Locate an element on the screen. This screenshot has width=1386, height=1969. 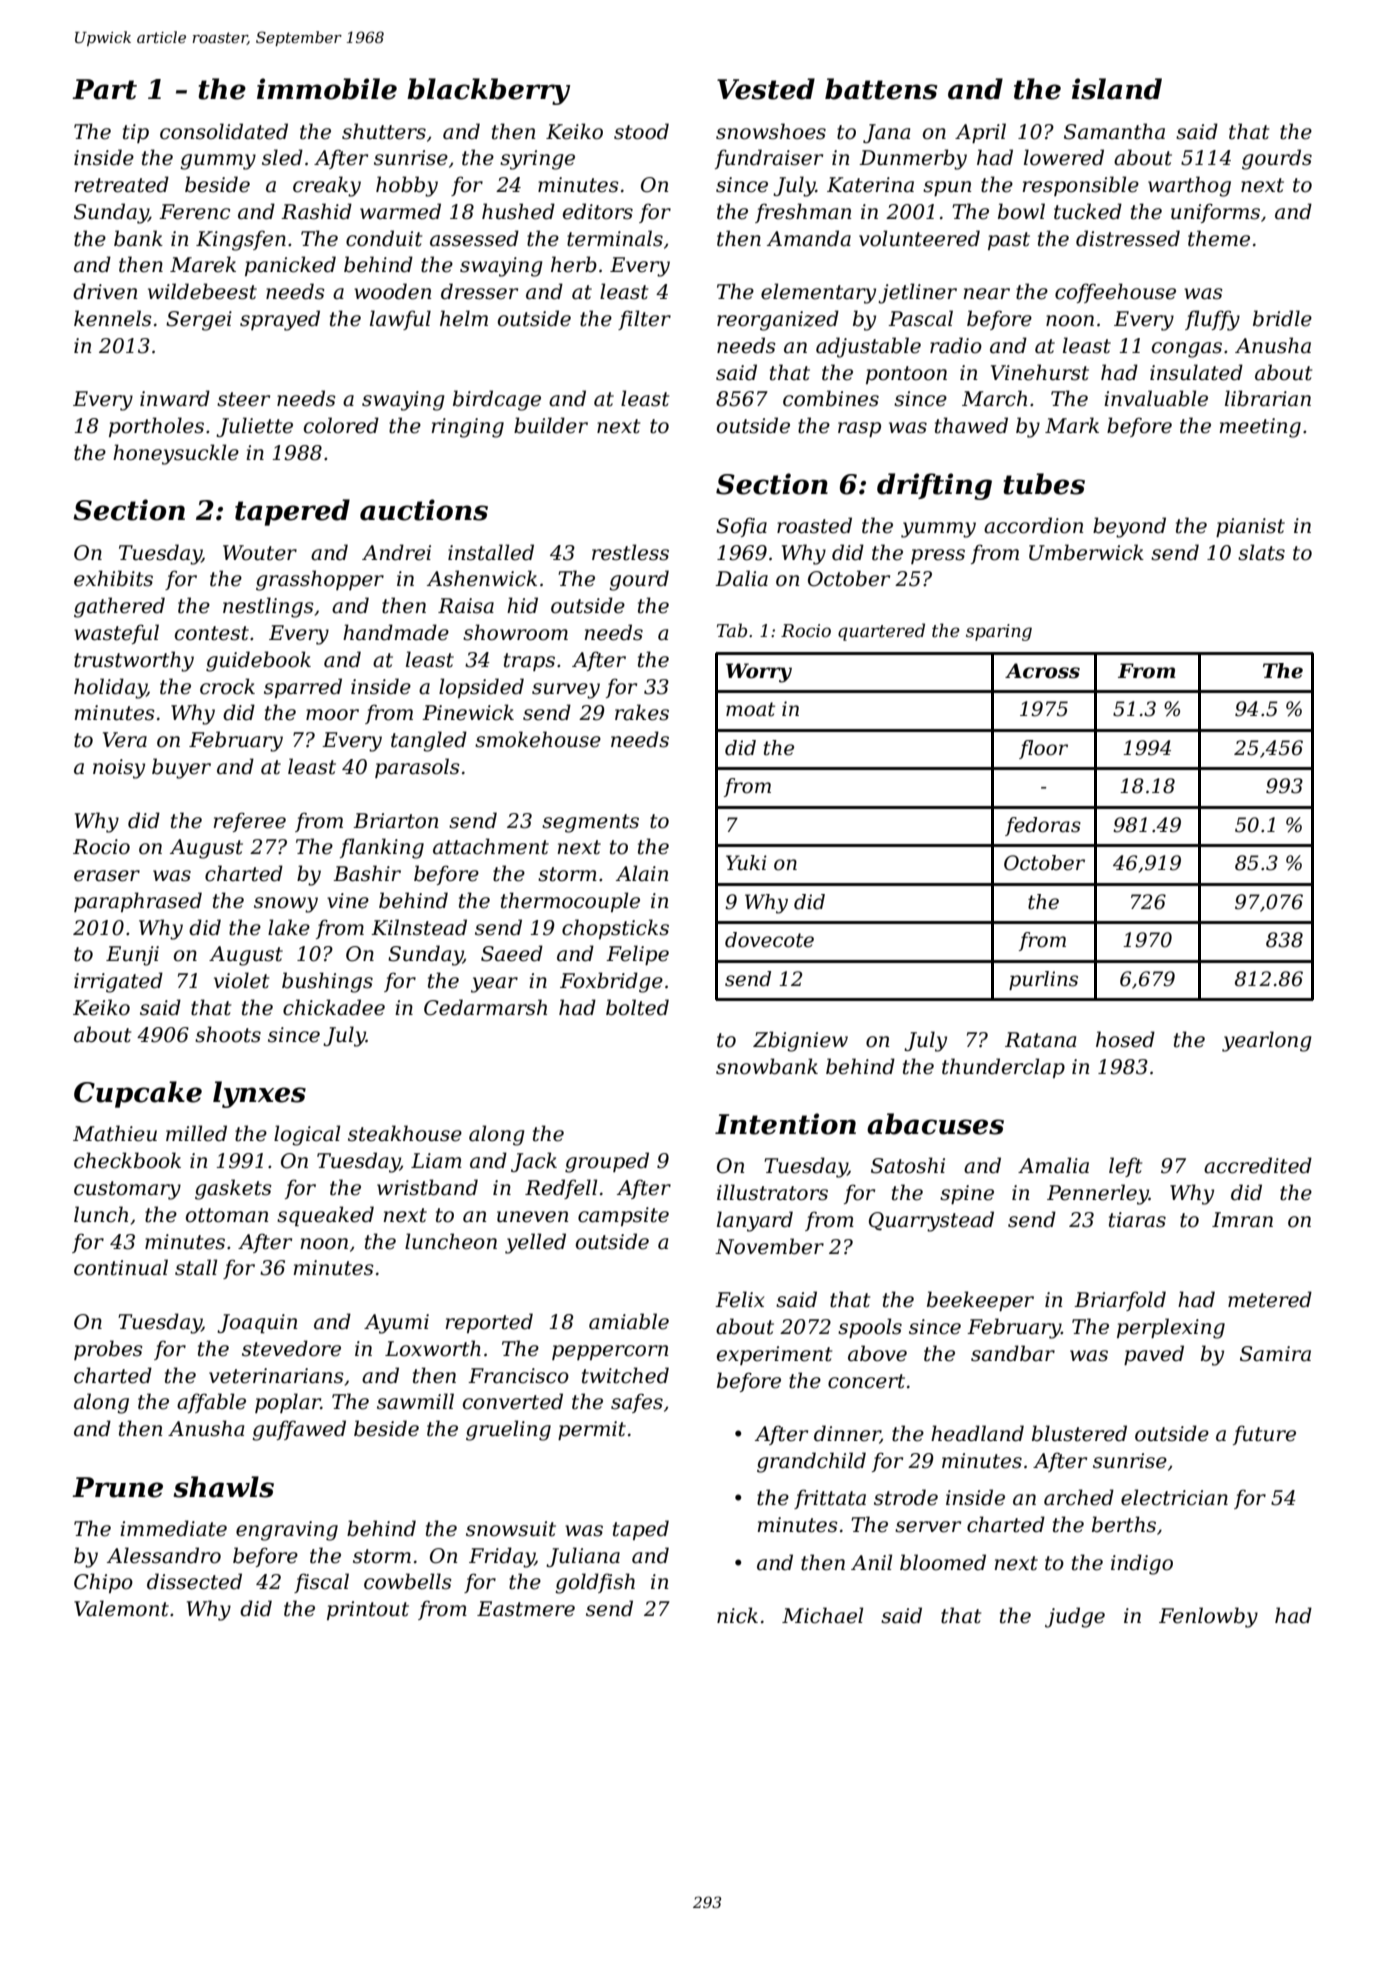
squeaked is located at coordinates (325, 1216).
